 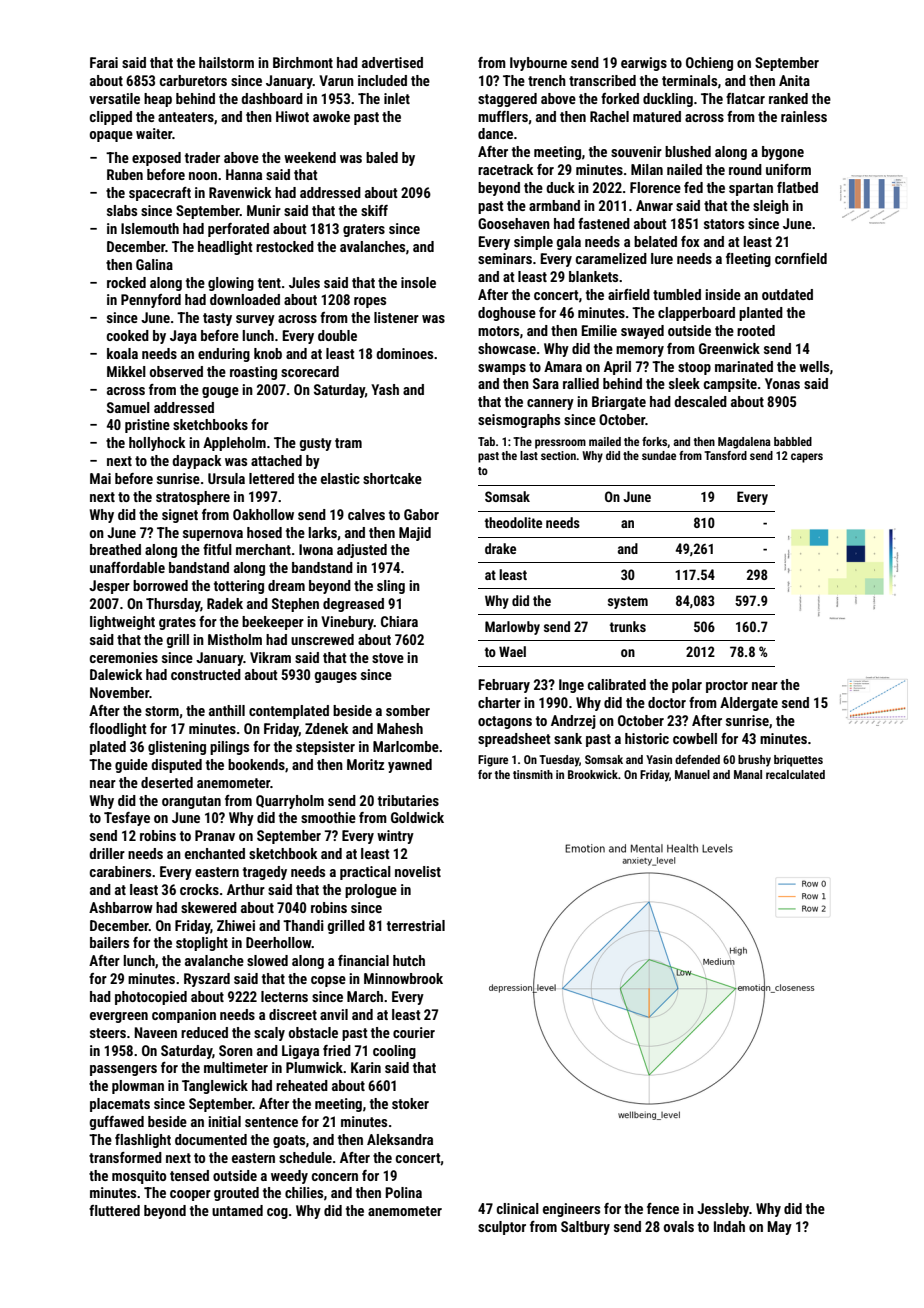 I want to click on hutch, so click(x=409, y=960).
